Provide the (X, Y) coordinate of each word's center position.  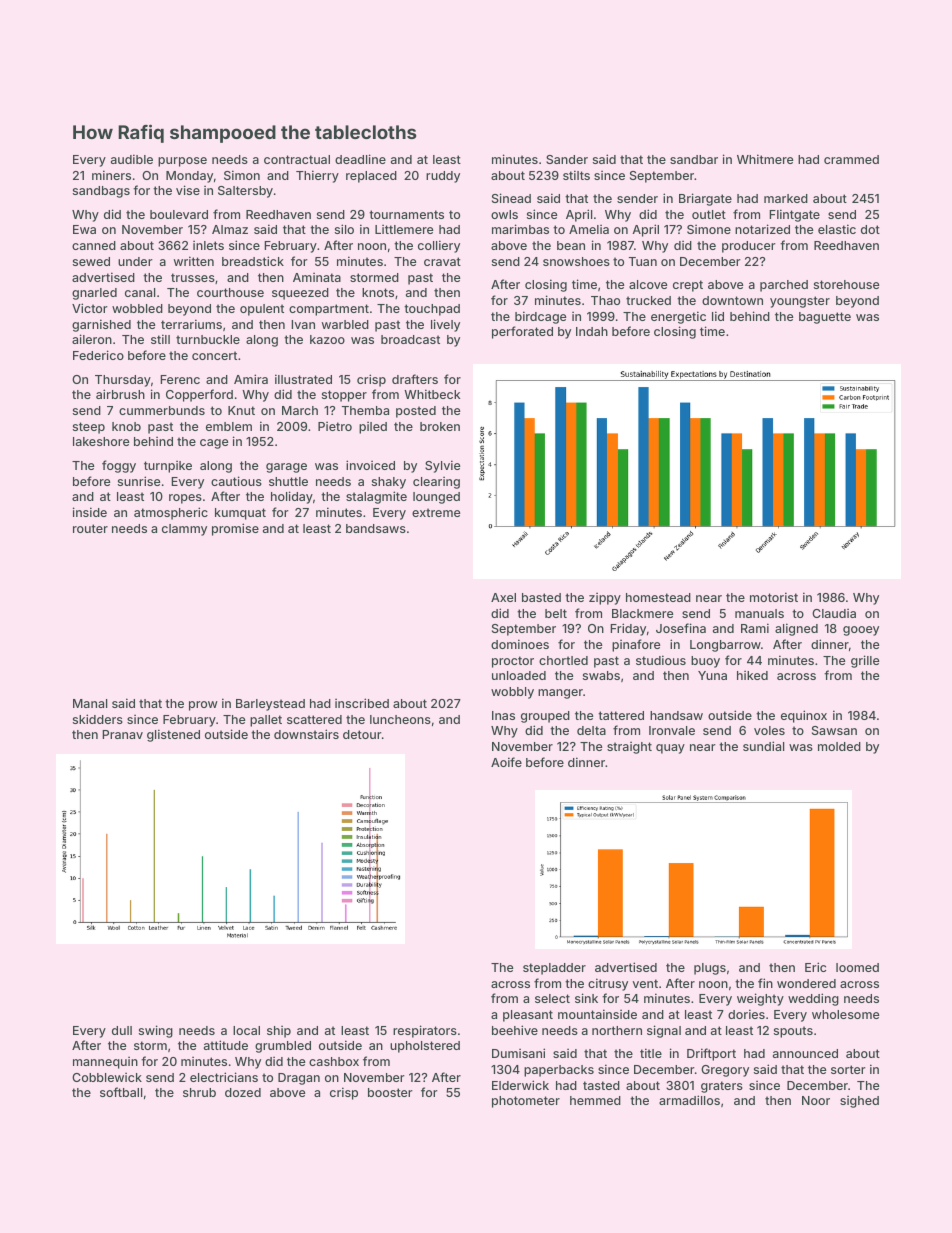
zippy (605, 598)
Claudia (834, 613)
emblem (229, 426)
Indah (592, 331)
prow (203, 706)
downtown (732, 300)
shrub (199, 1092)
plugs (710, 969)
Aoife (506, 762)
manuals (759, 613)
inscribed (362, 703)
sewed (91, 261)
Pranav (122, 734)
